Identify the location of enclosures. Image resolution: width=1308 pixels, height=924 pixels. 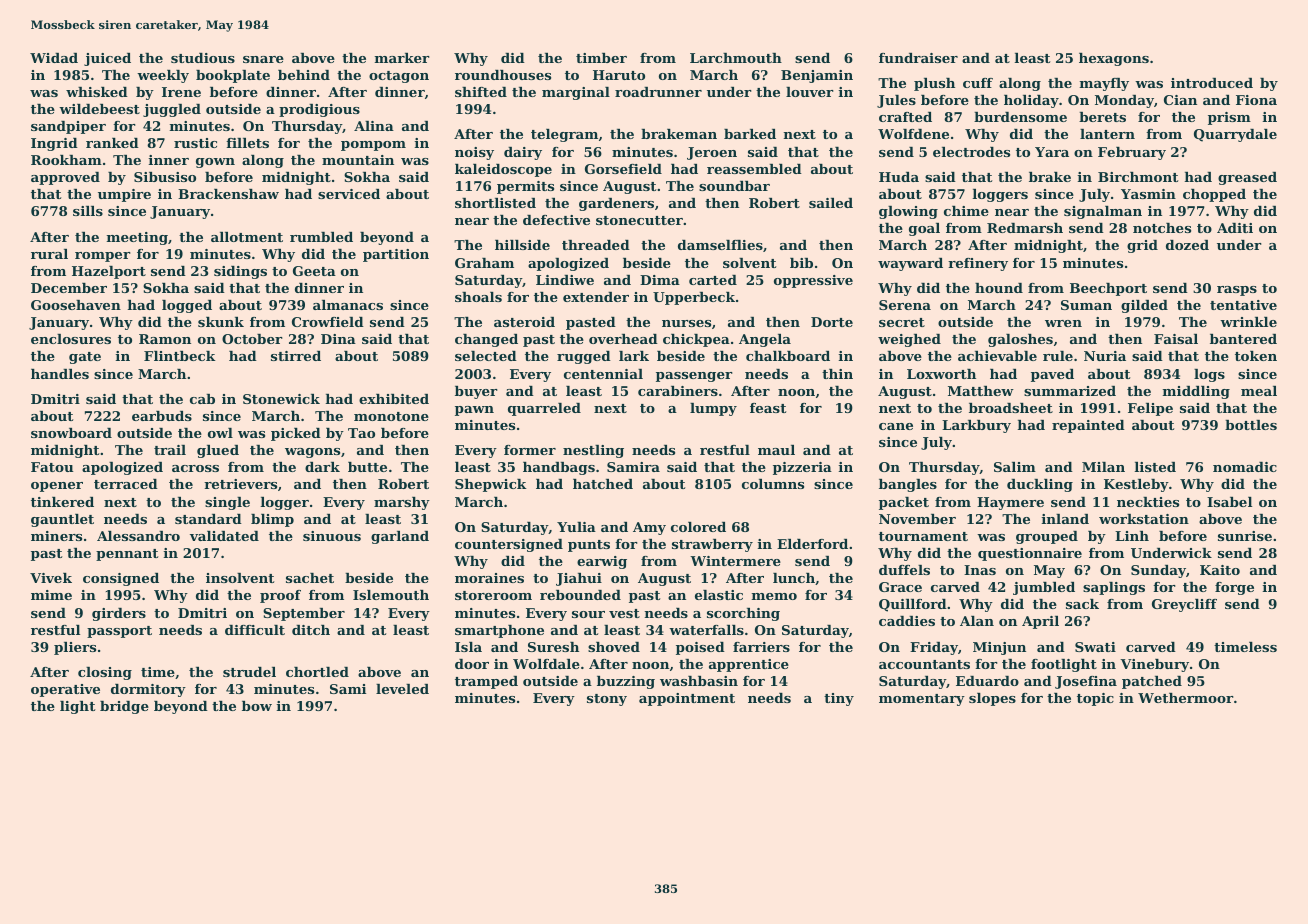
(71, 339).
